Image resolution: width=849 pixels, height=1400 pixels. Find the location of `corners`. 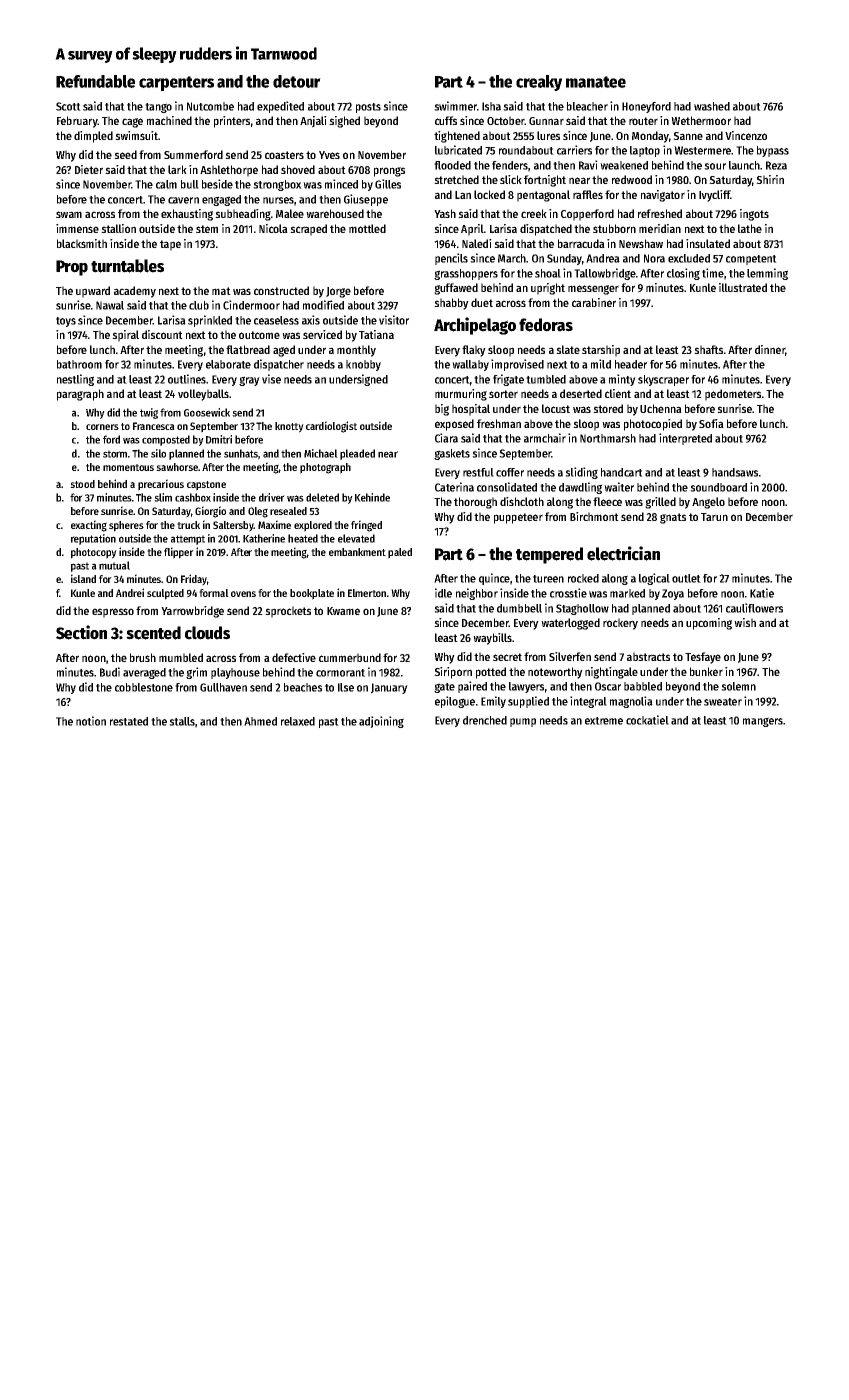

corners is located at coordinates (102, 427).
